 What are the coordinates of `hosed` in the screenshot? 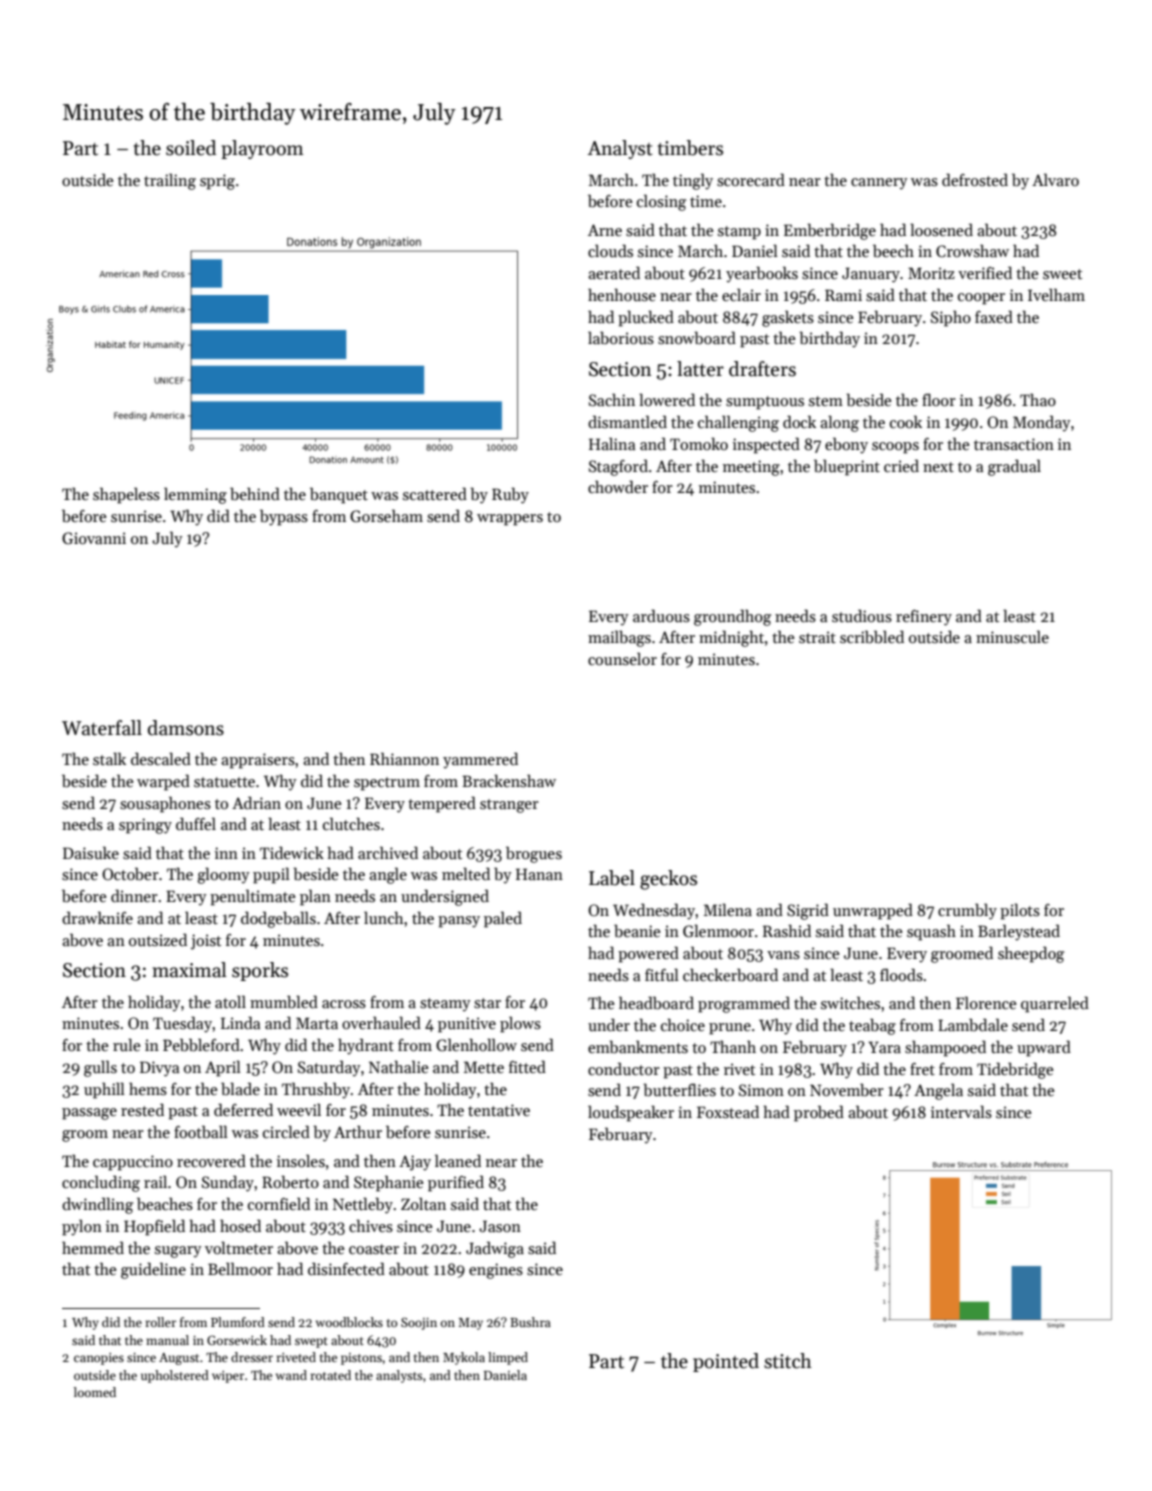 It's located at (240, 1225).
